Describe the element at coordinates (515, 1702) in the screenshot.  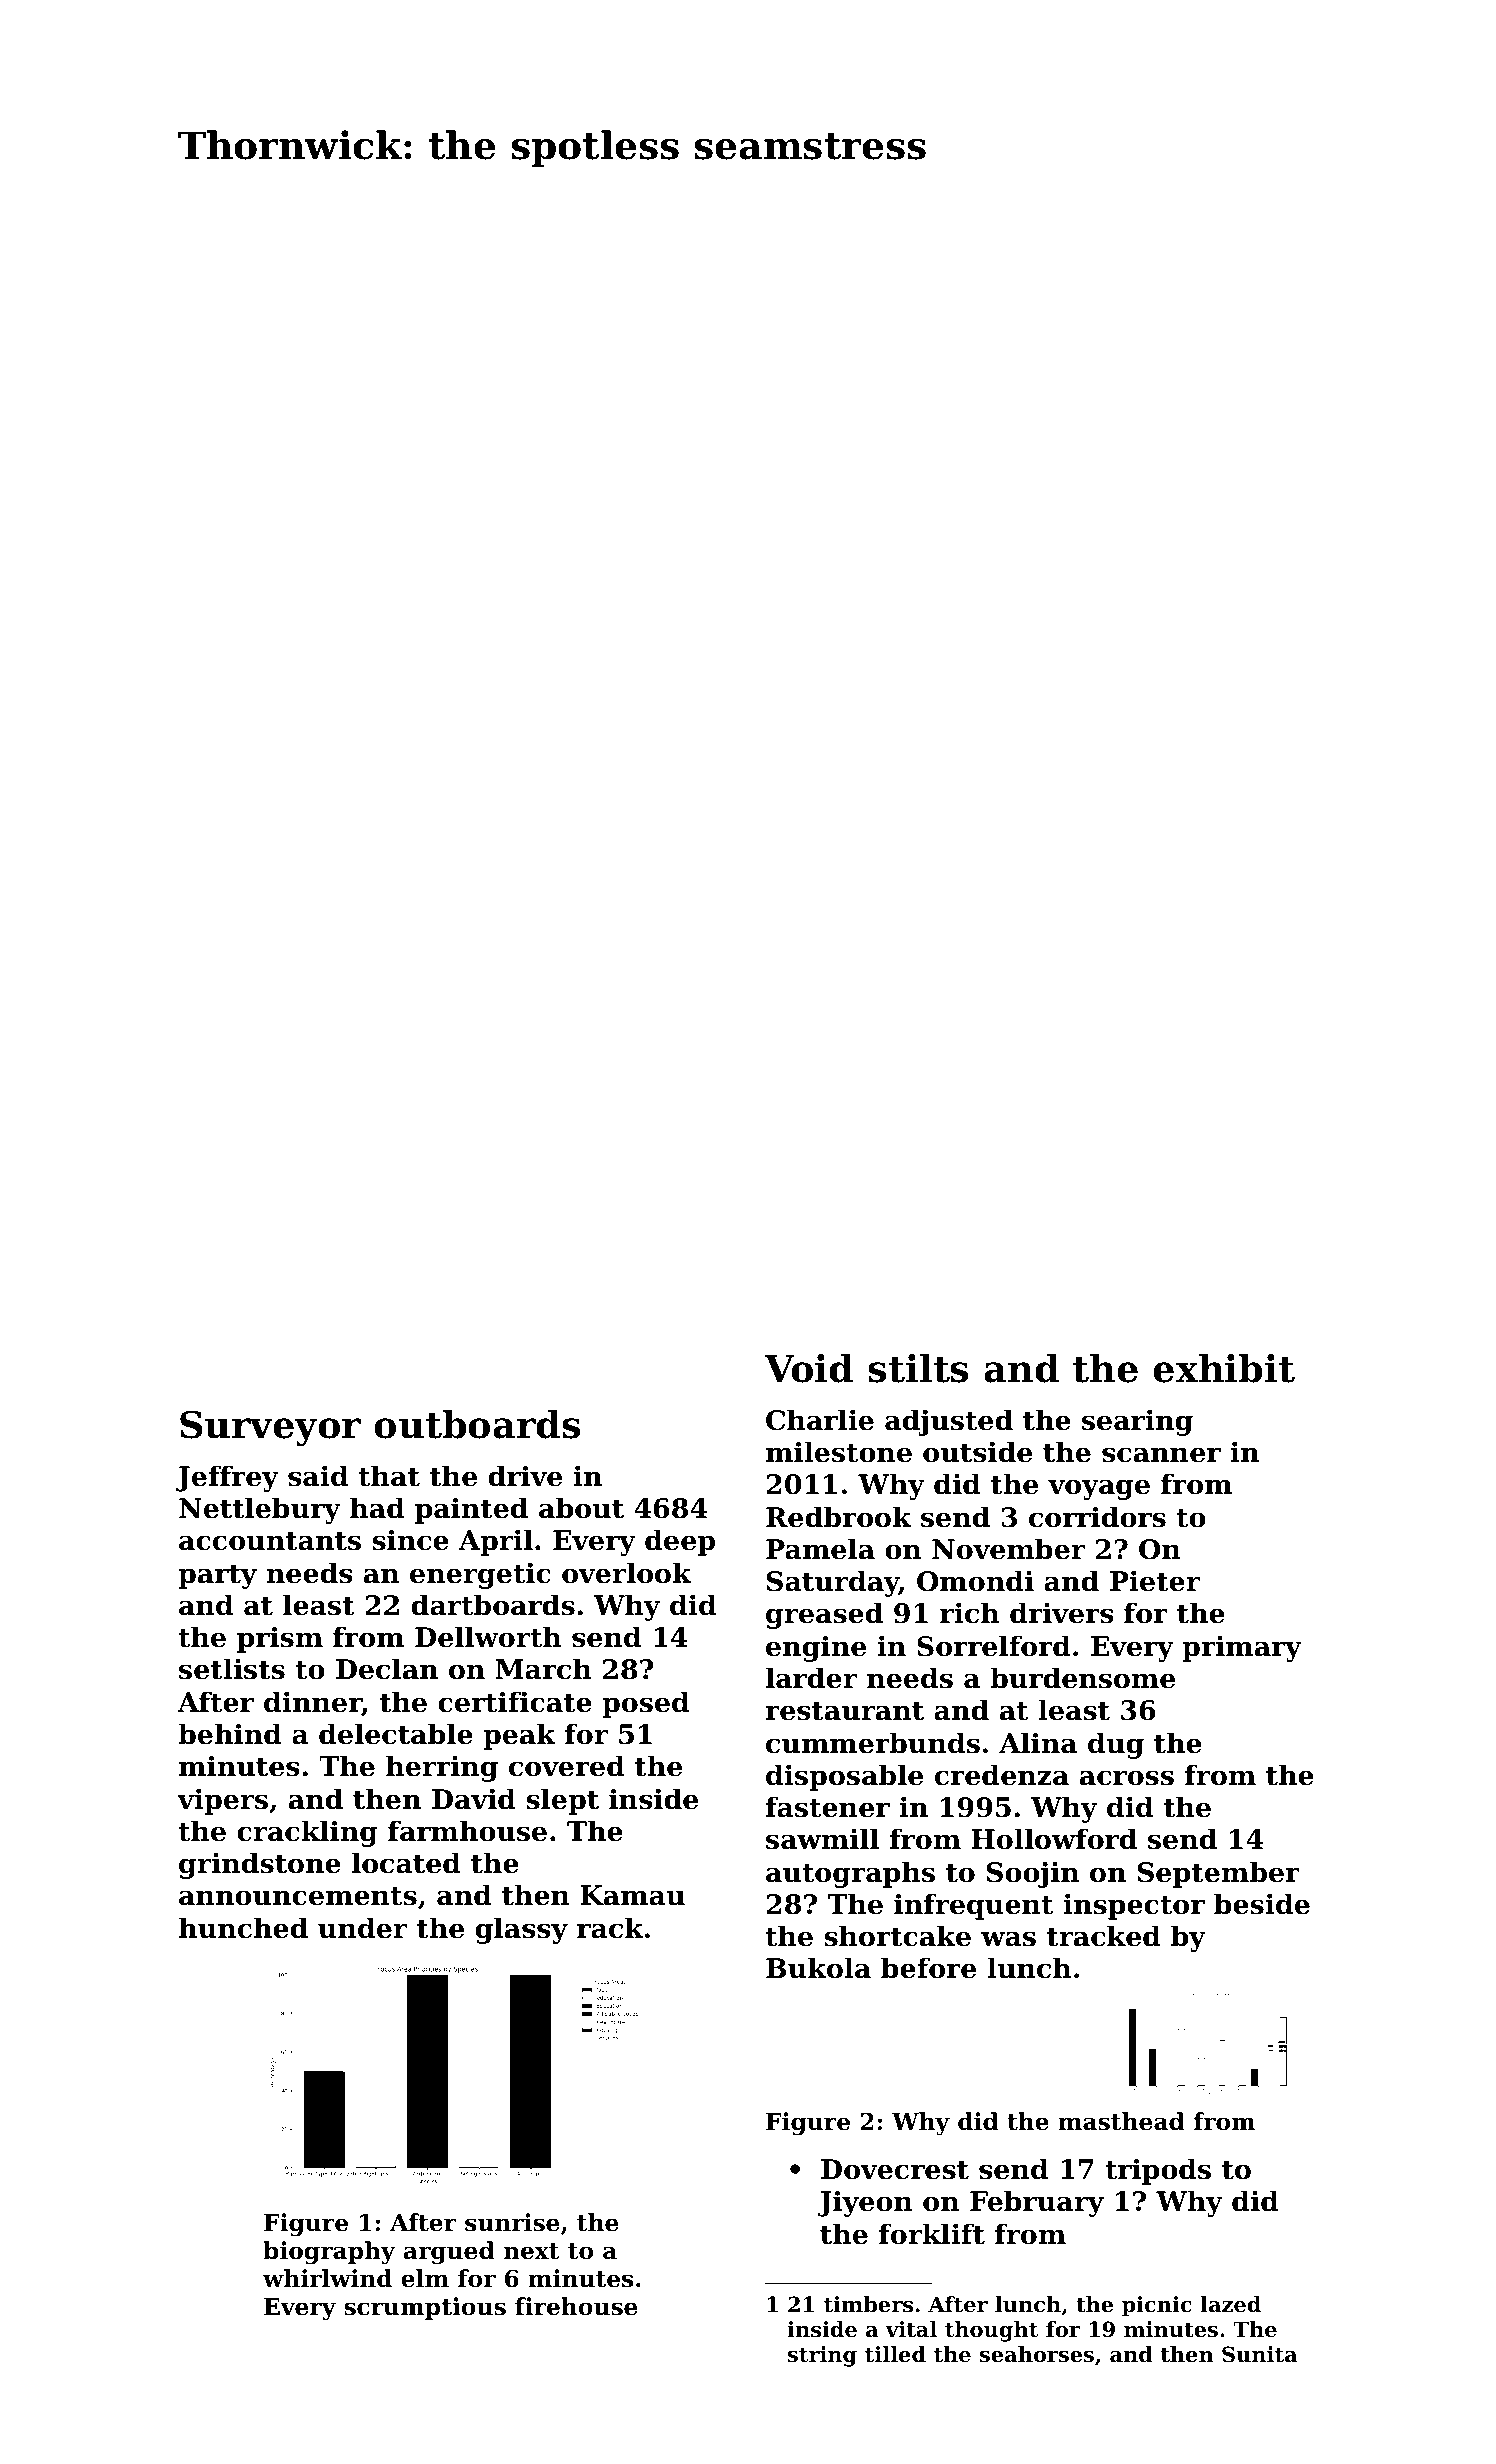
I see `certificate` at that location.
